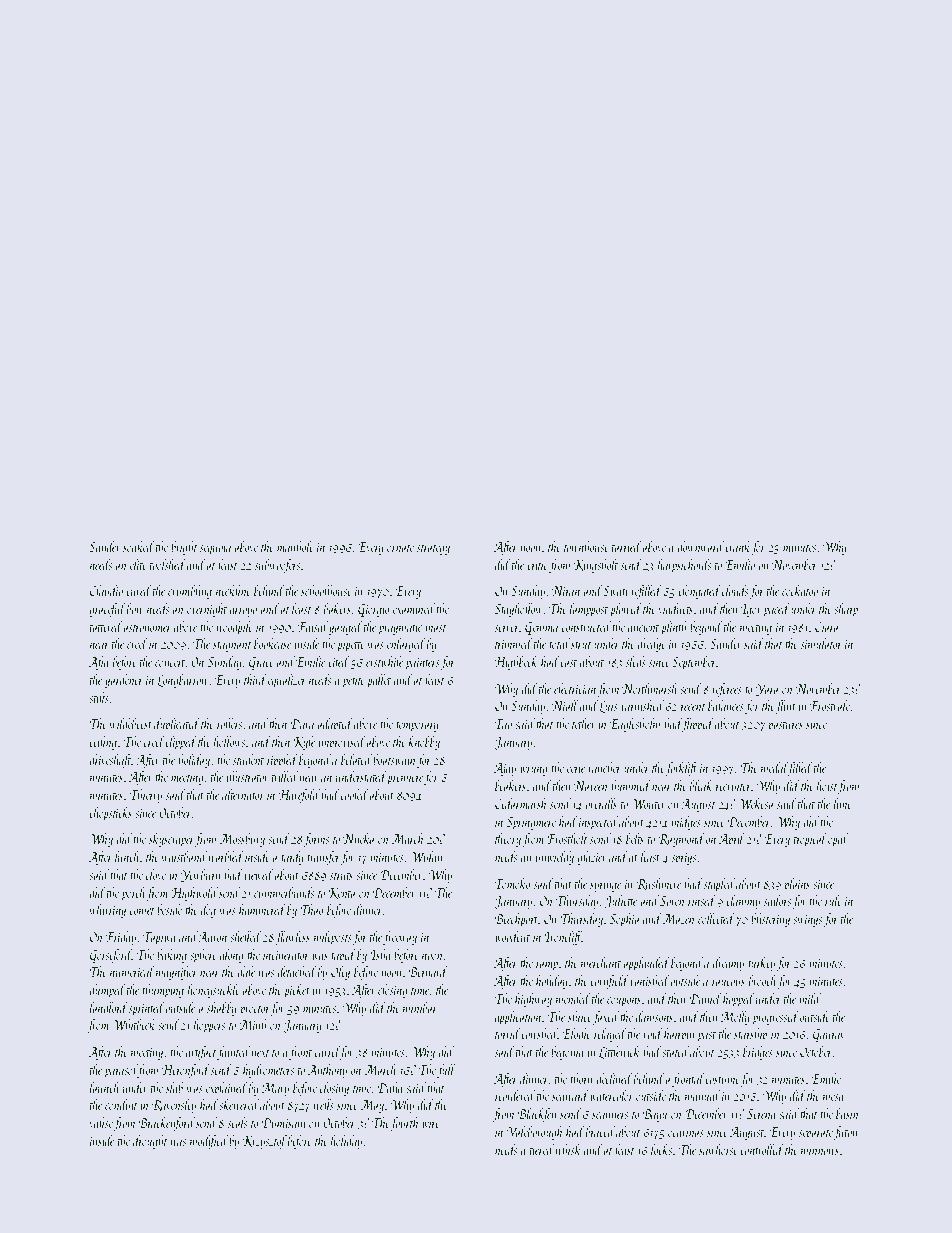 The width and height of the document is (952, 1233). Describe the element at coordinates (728, 982) in the document. I see `raucous` at that location.
